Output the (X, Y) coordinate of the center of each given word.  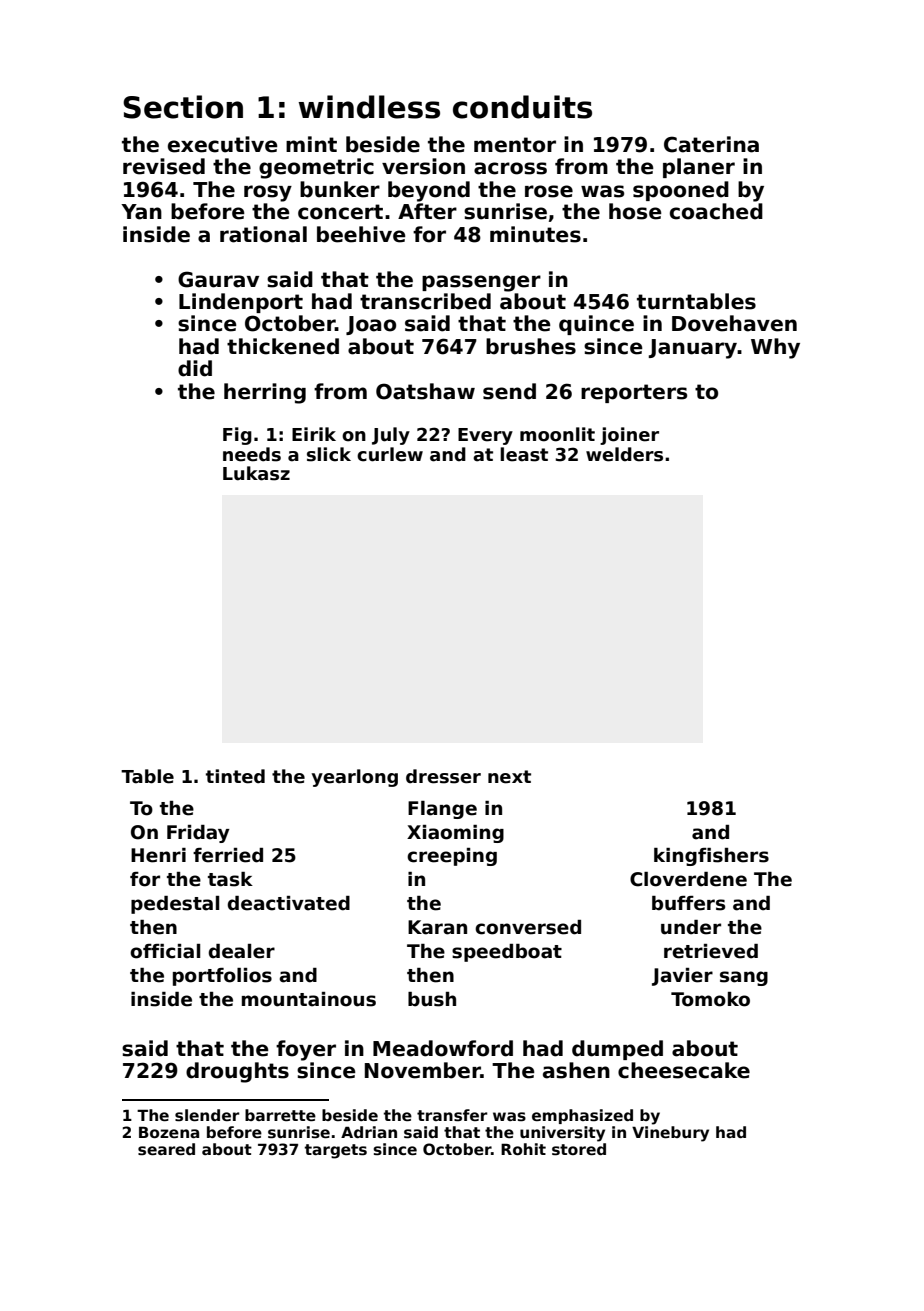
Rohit (523, 1149)
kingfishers (711, 857)
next (509, 777)
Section (183, 107)
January (693, 349)
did (195, 368)
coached (716, 211)
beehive (361, 234)
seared (166, 1149)
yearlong (354, 778)
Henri (158, 855)
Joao (371, 325)
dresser (443, 776)
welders (624, 454)
